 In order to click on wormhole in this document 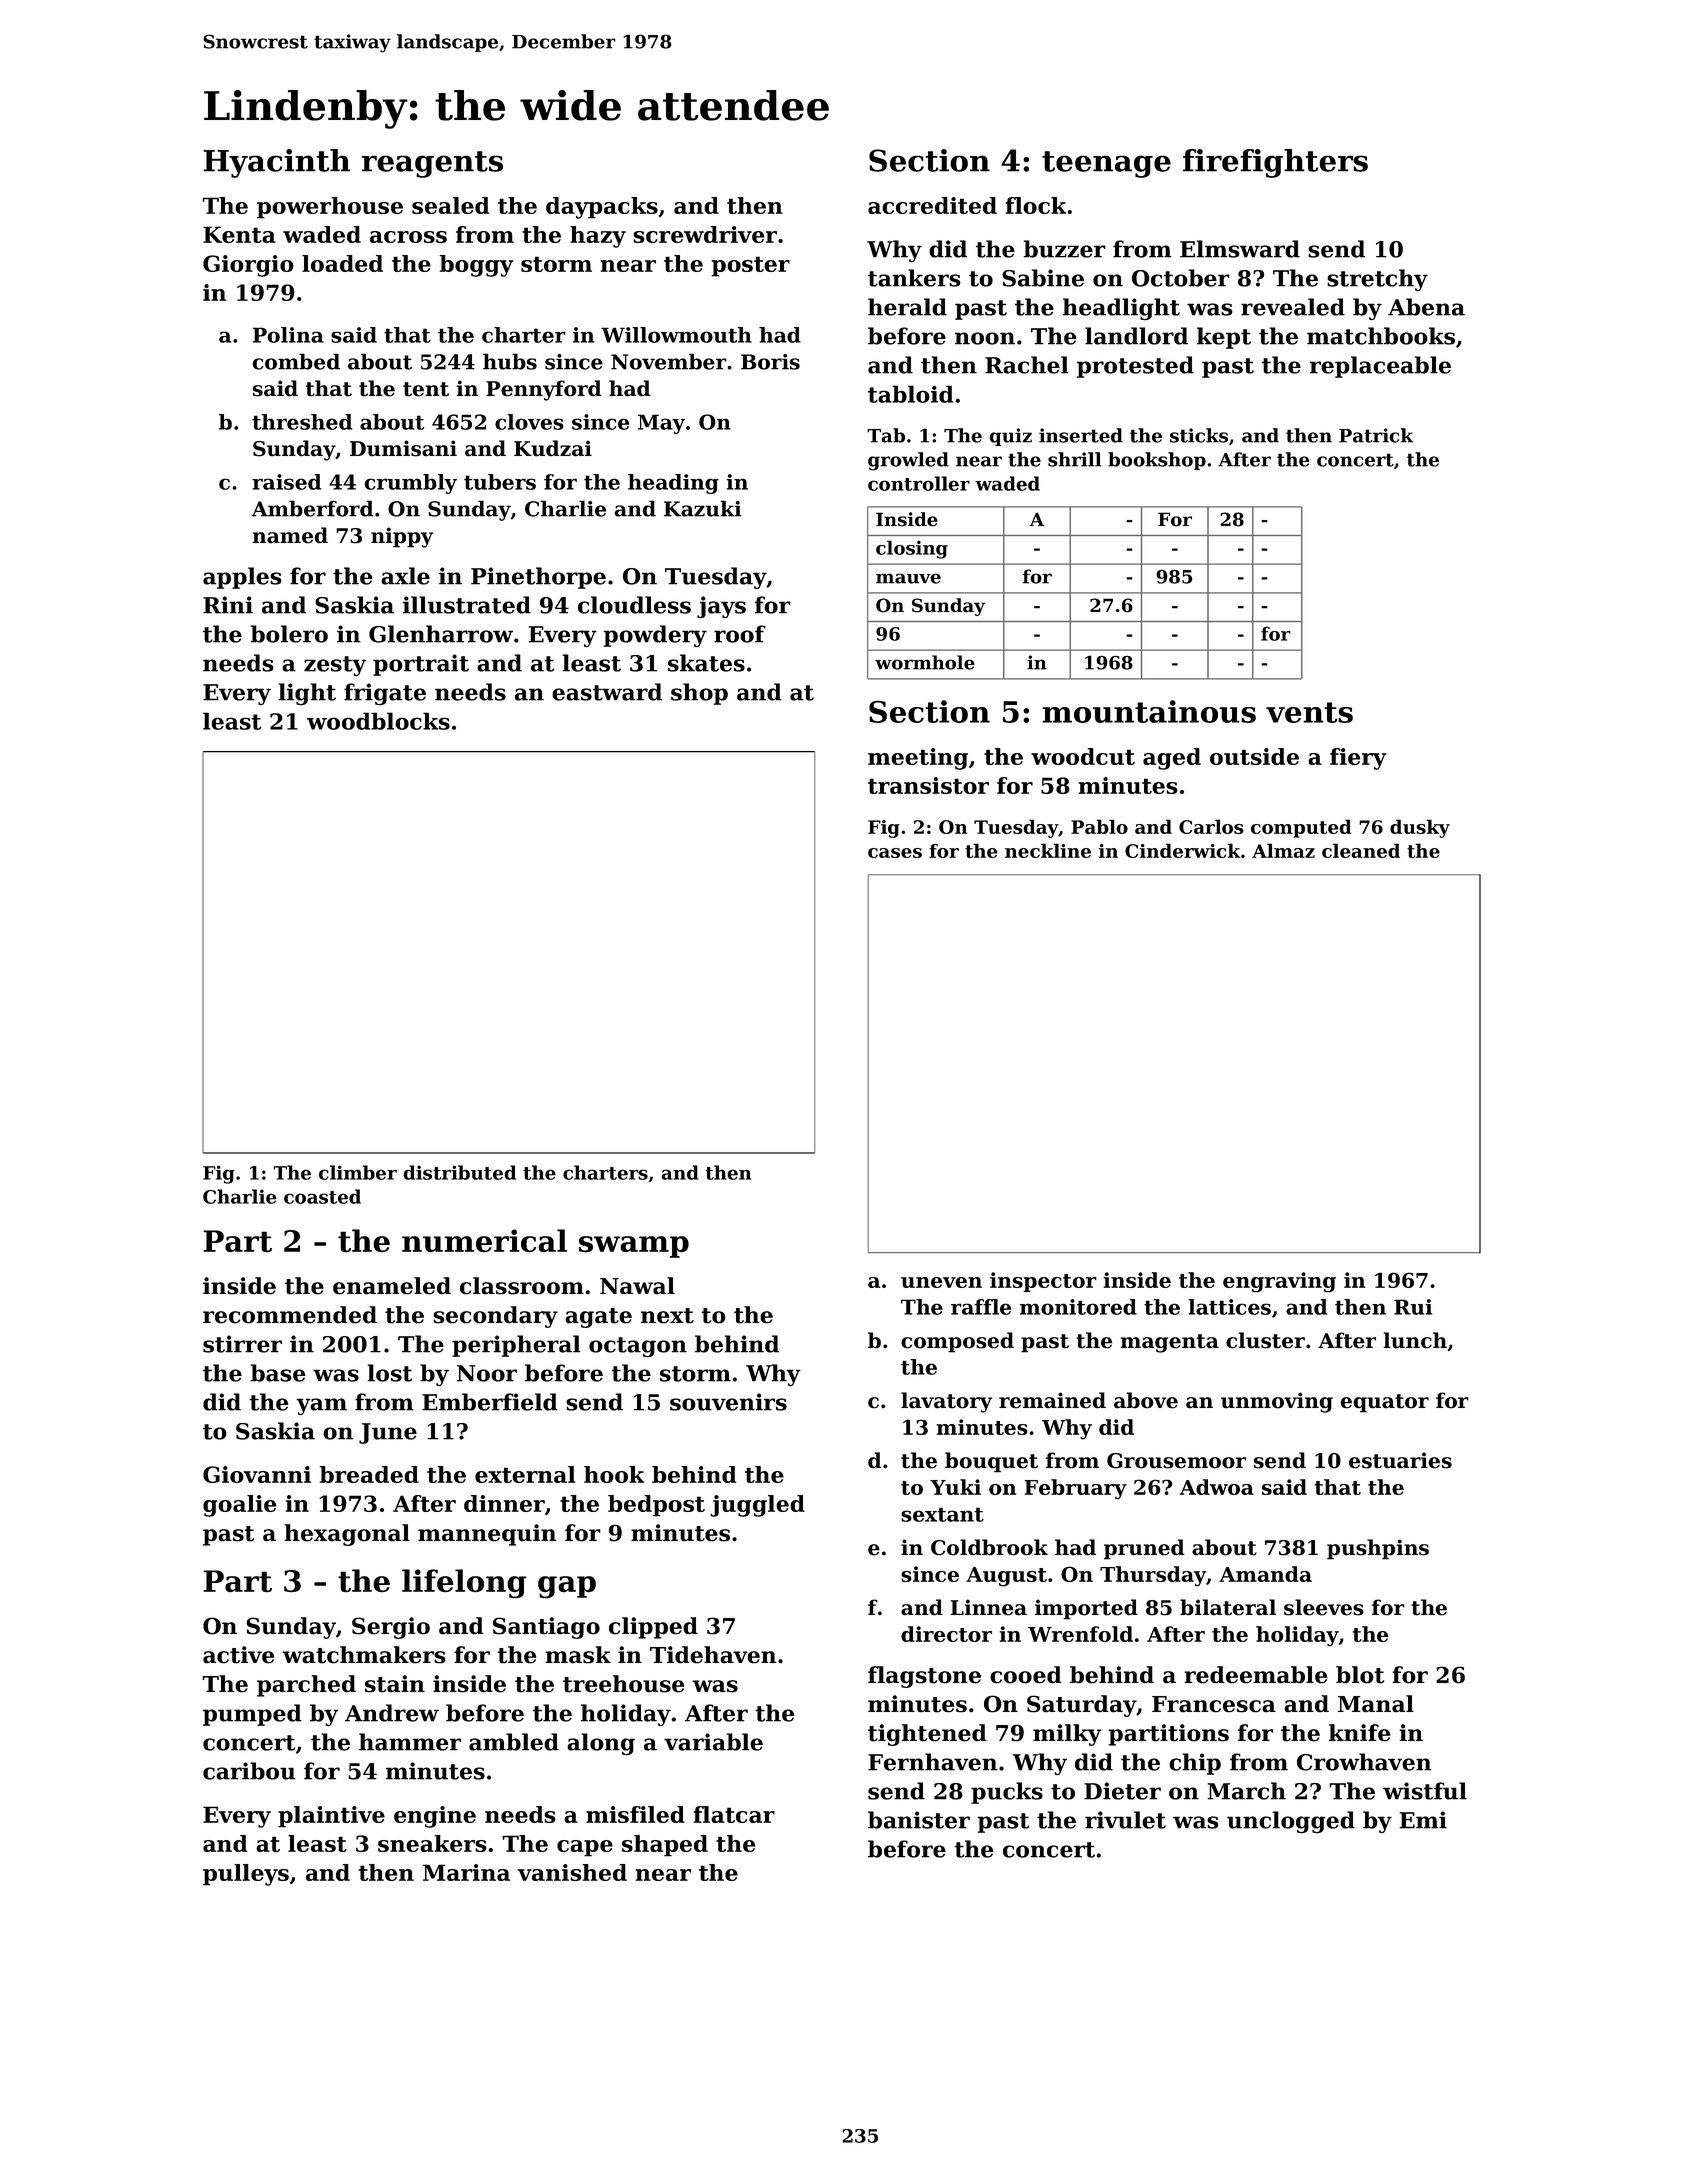, I will do `click(925, 662)`.
